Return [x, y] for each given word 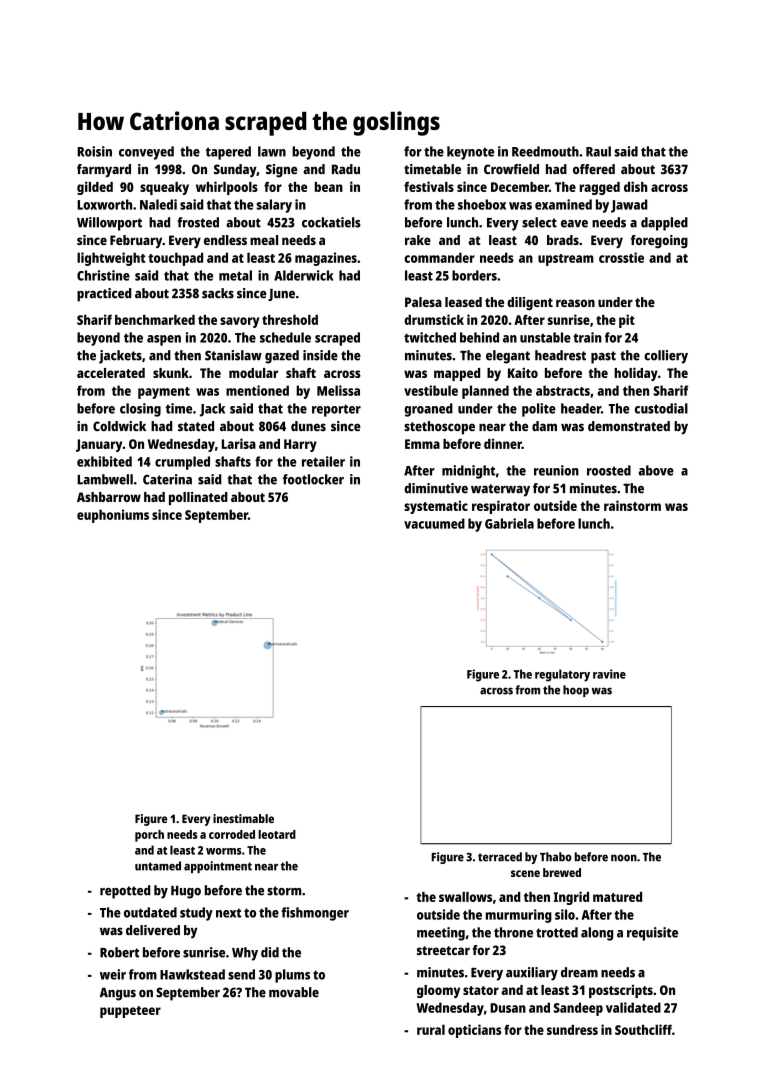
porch [149, 836]
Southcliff [643, 1029]
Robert [119, 952]
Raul [598, 151]
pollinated [198, 498]
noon [624, 858]
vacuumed [434, 523]
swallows [465, 897]
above [656, 470]
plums [292, 976]
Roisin [94, 151]
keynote [470, 153]
